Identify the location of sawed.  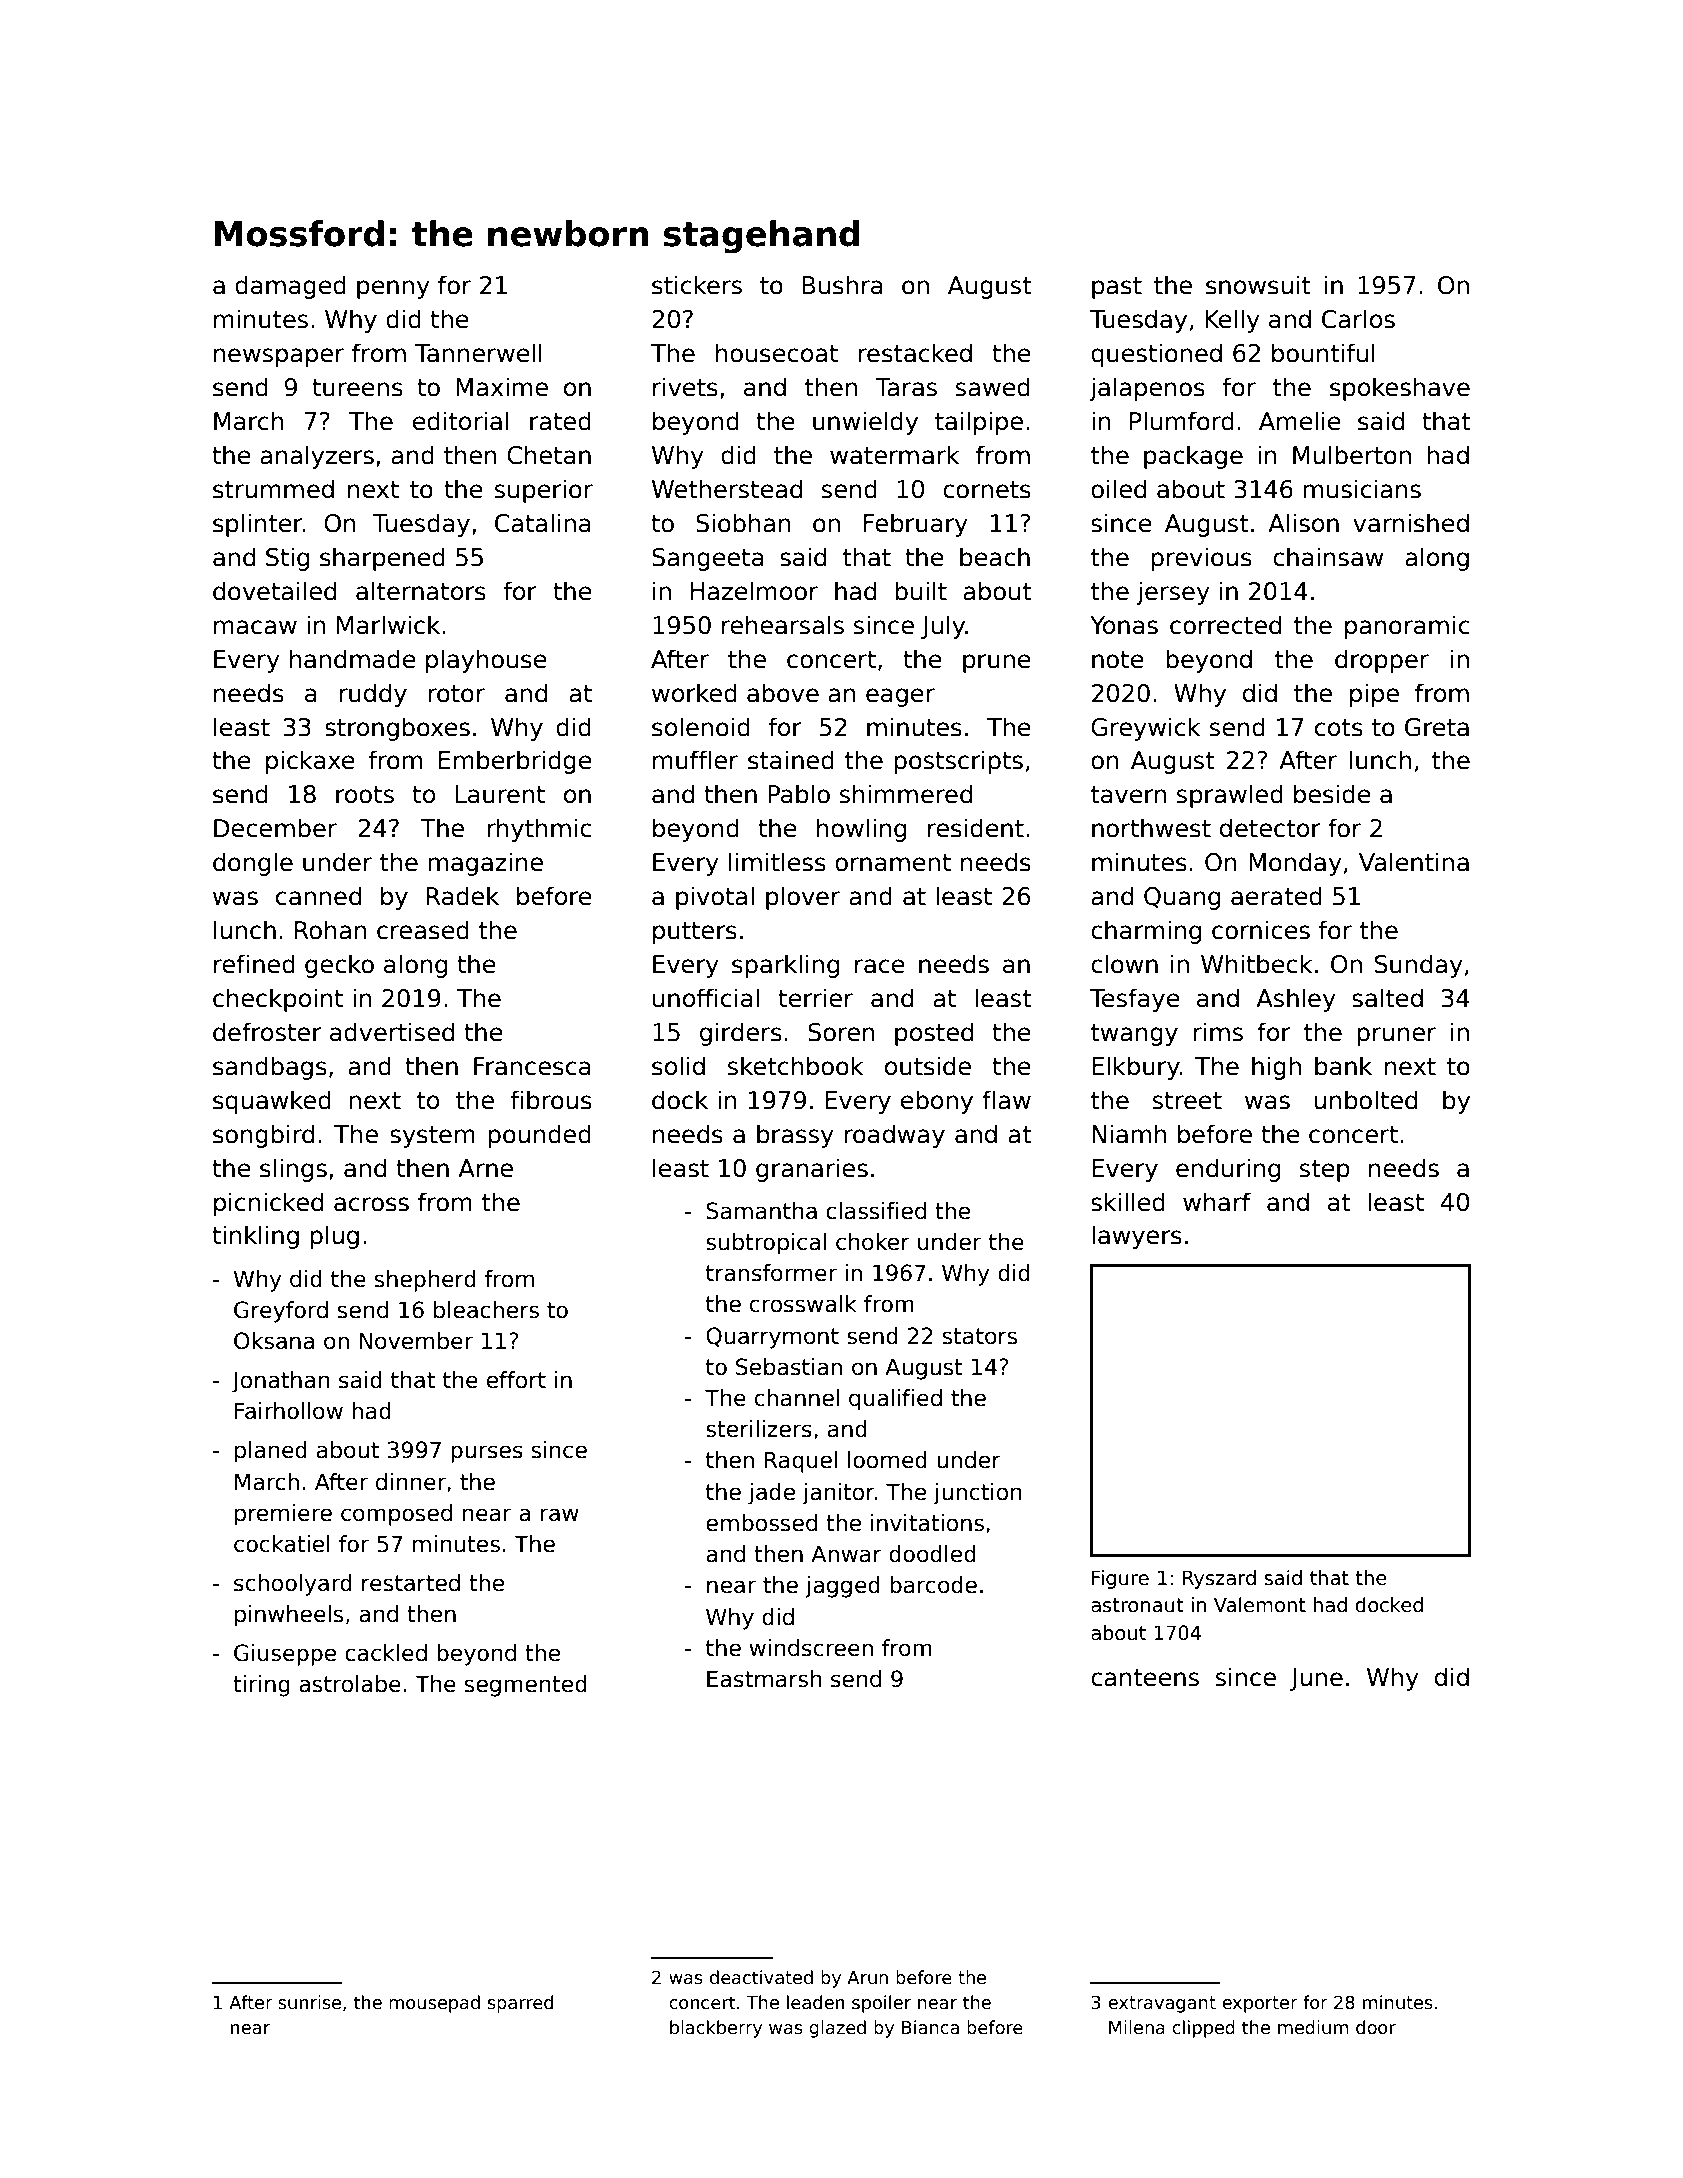
(993, 387).
